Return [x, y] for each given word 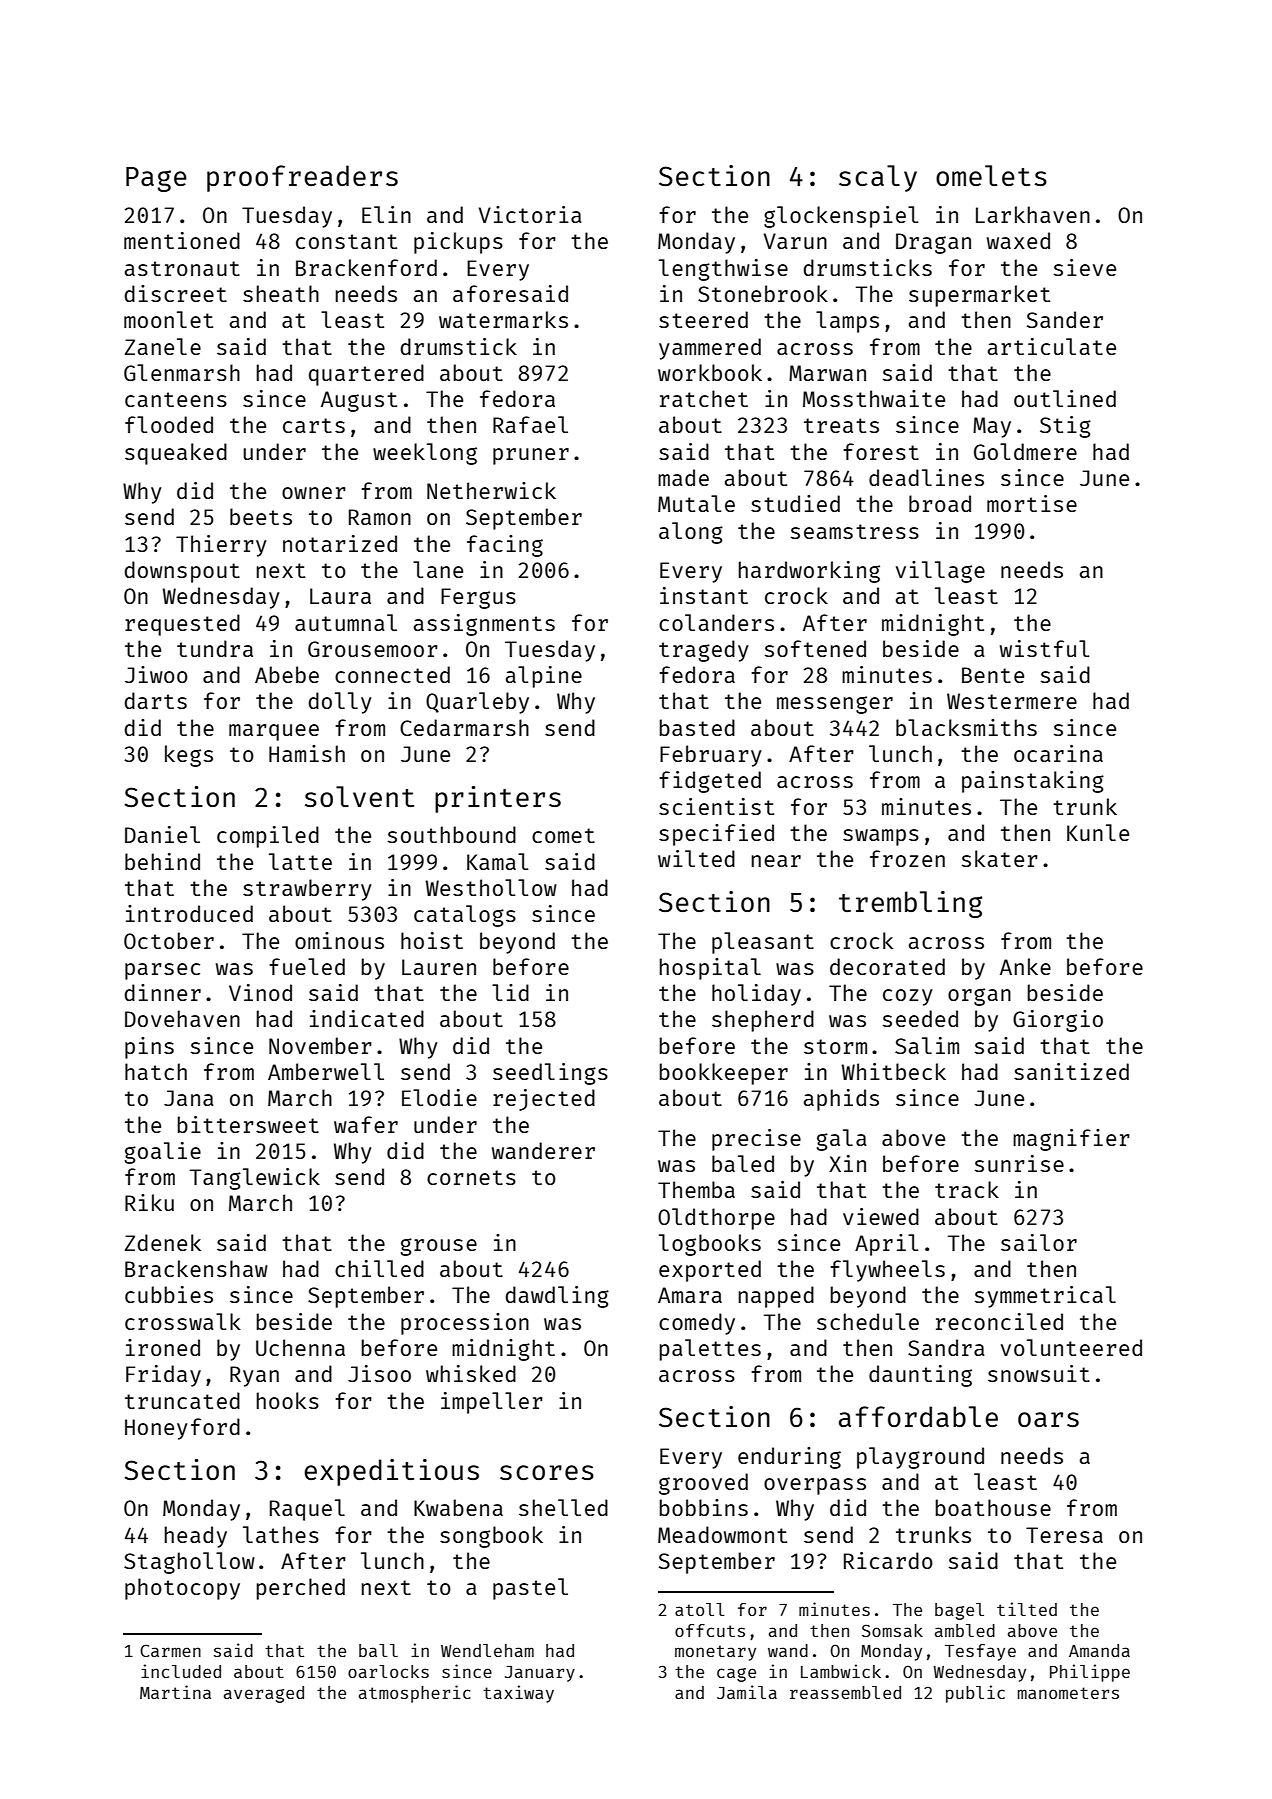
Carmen [170, 1650]
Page [156, 179]
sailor [1039, 1242]
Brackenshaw [196, 1268]
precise [756, 1140]
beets [261, 516]
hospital [710, 969]
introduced [189, 913]
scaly [878, 178]
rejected [544, 1100]
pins [149, 1048]
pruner [531, 456]
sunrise [1019, 1163]
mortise [1032, 503]
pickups [458, 243]
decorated [887, 966]
